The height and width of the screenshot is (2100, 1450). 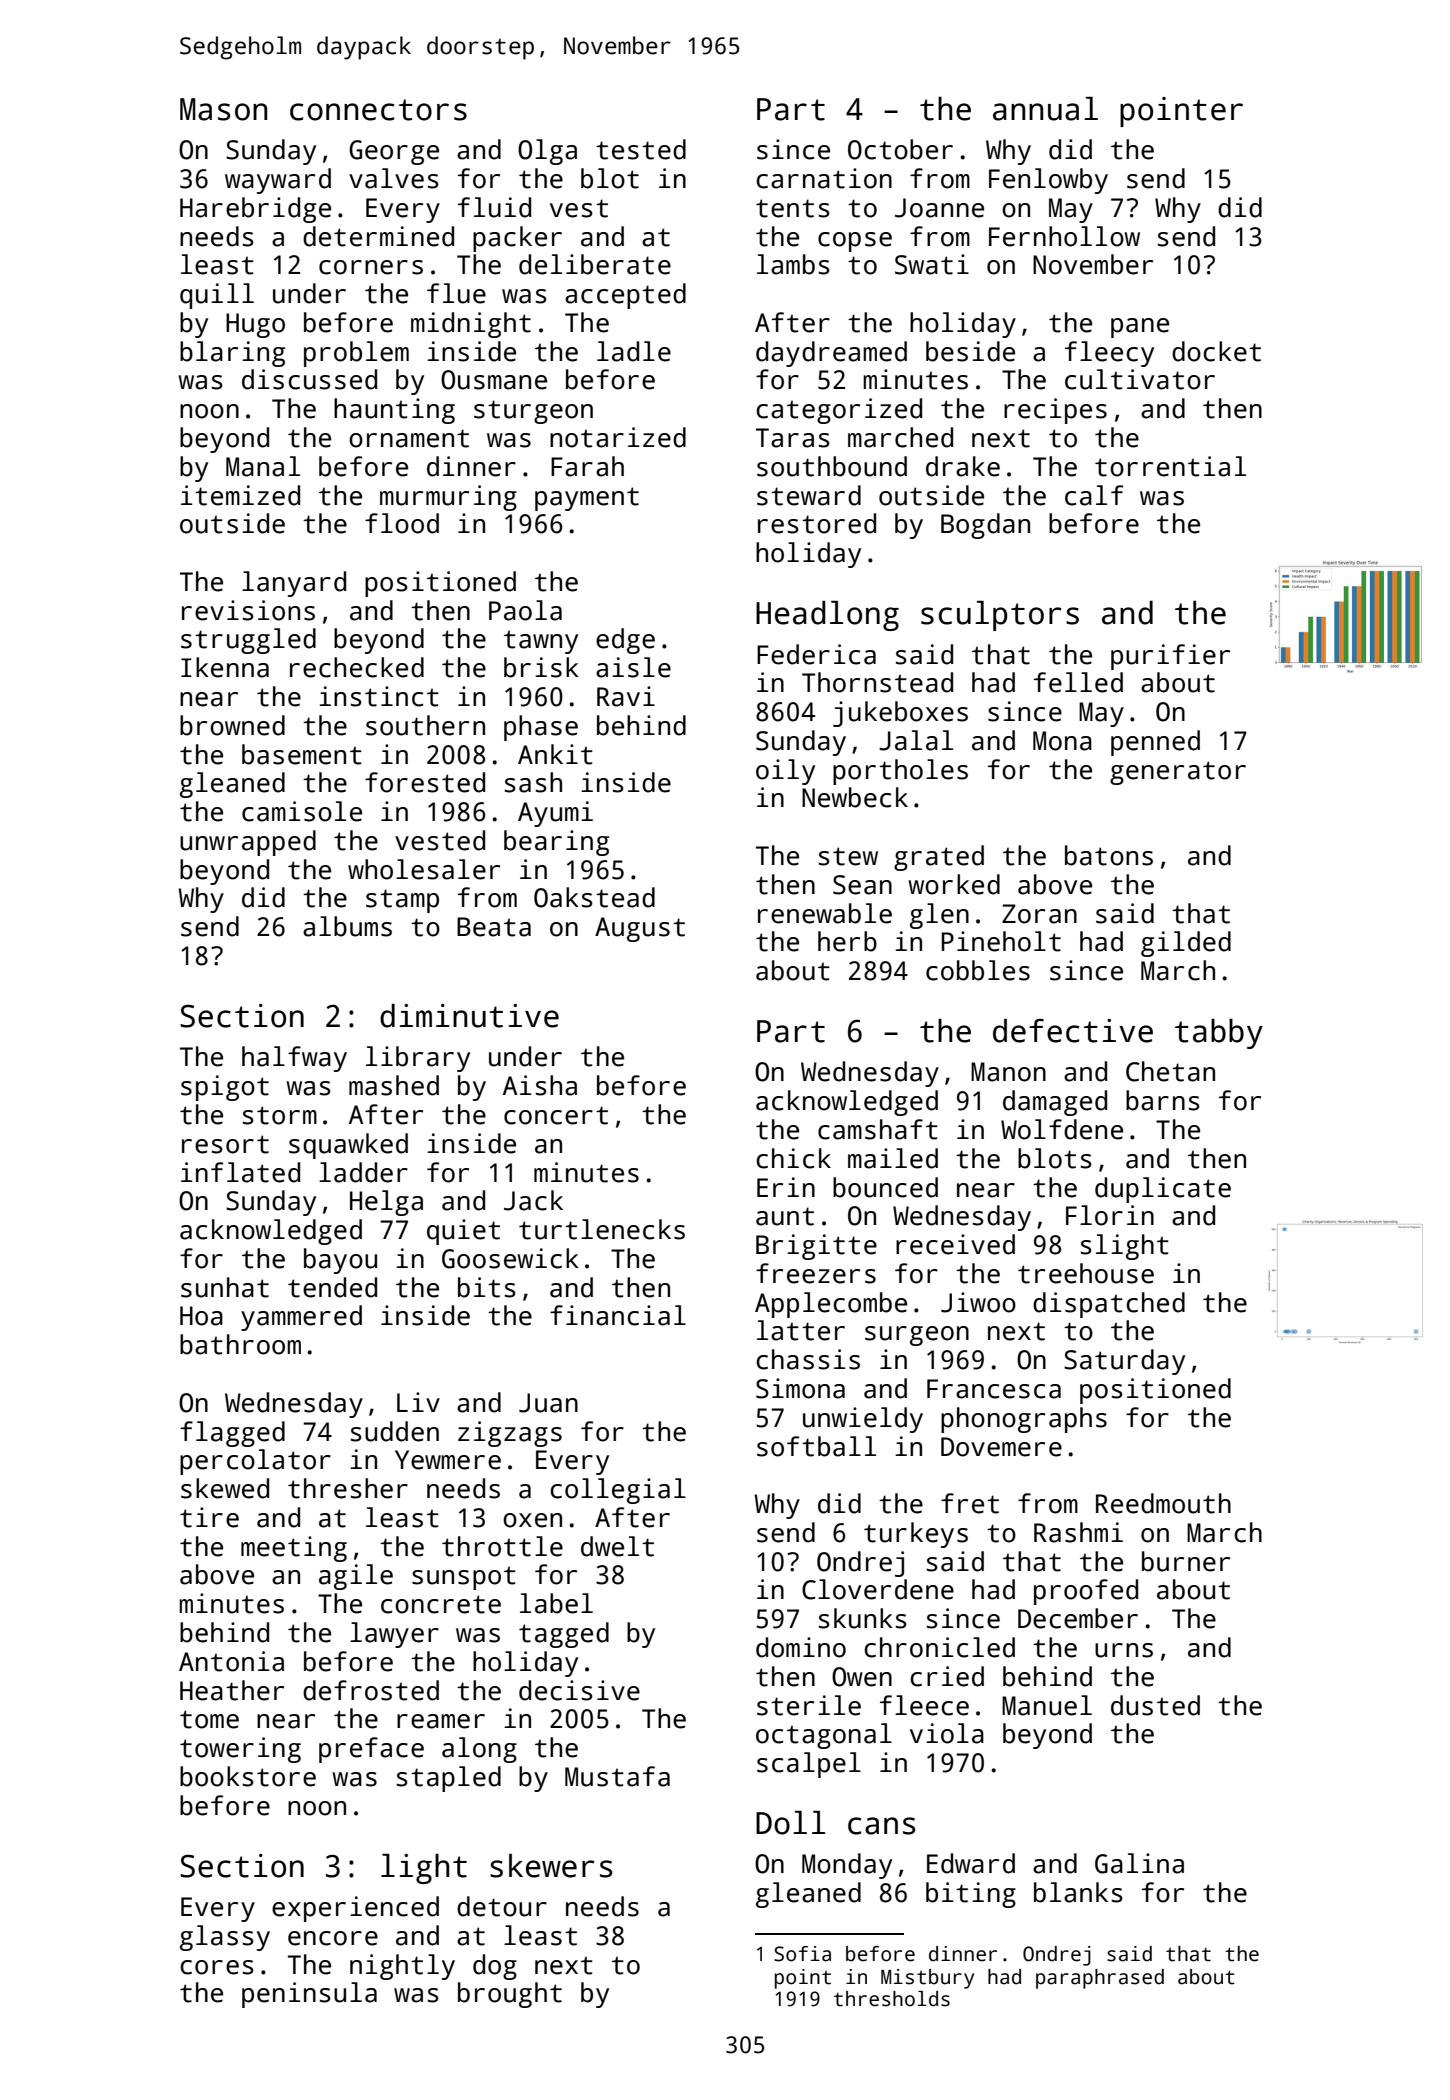 I want to click on Antonia, so click(x=231, y=1661).
